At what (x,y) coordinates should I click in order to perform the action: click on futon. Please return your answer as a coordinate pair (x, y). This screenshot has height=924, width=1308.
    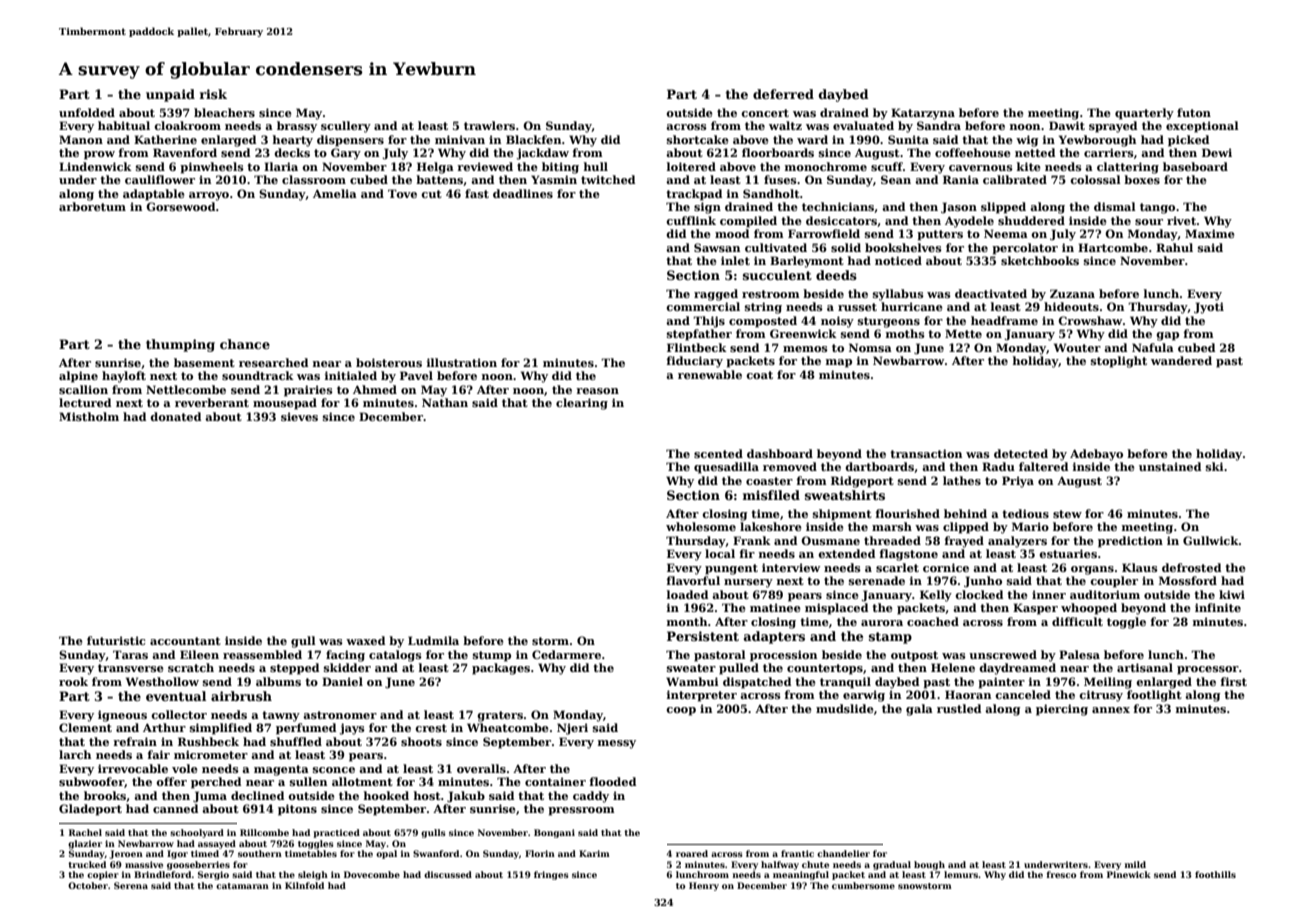
    Looking at the image, I should click on (1194, 112).
